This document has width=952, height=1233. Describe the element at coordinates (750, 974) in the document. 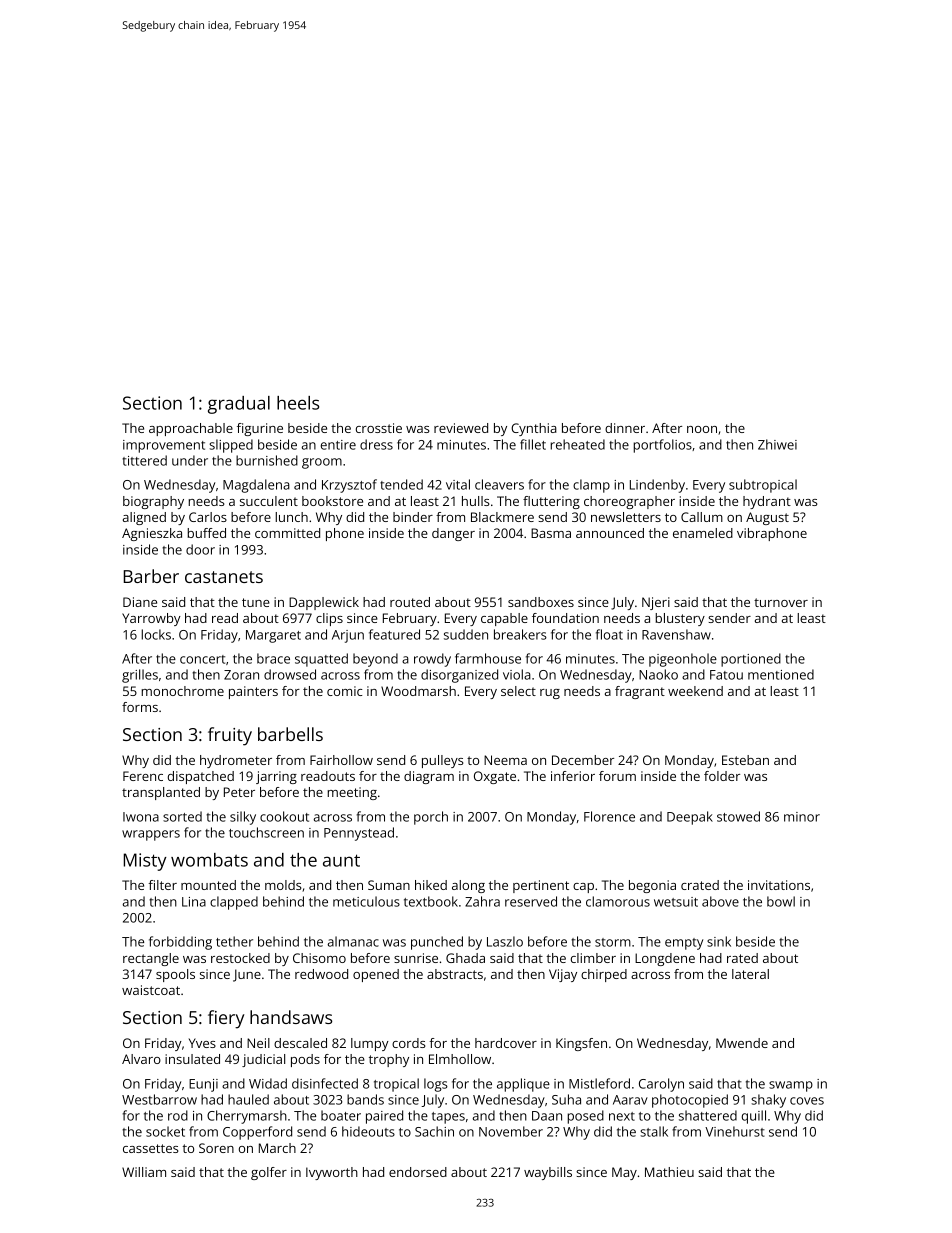

I see `lateral` at that location.
